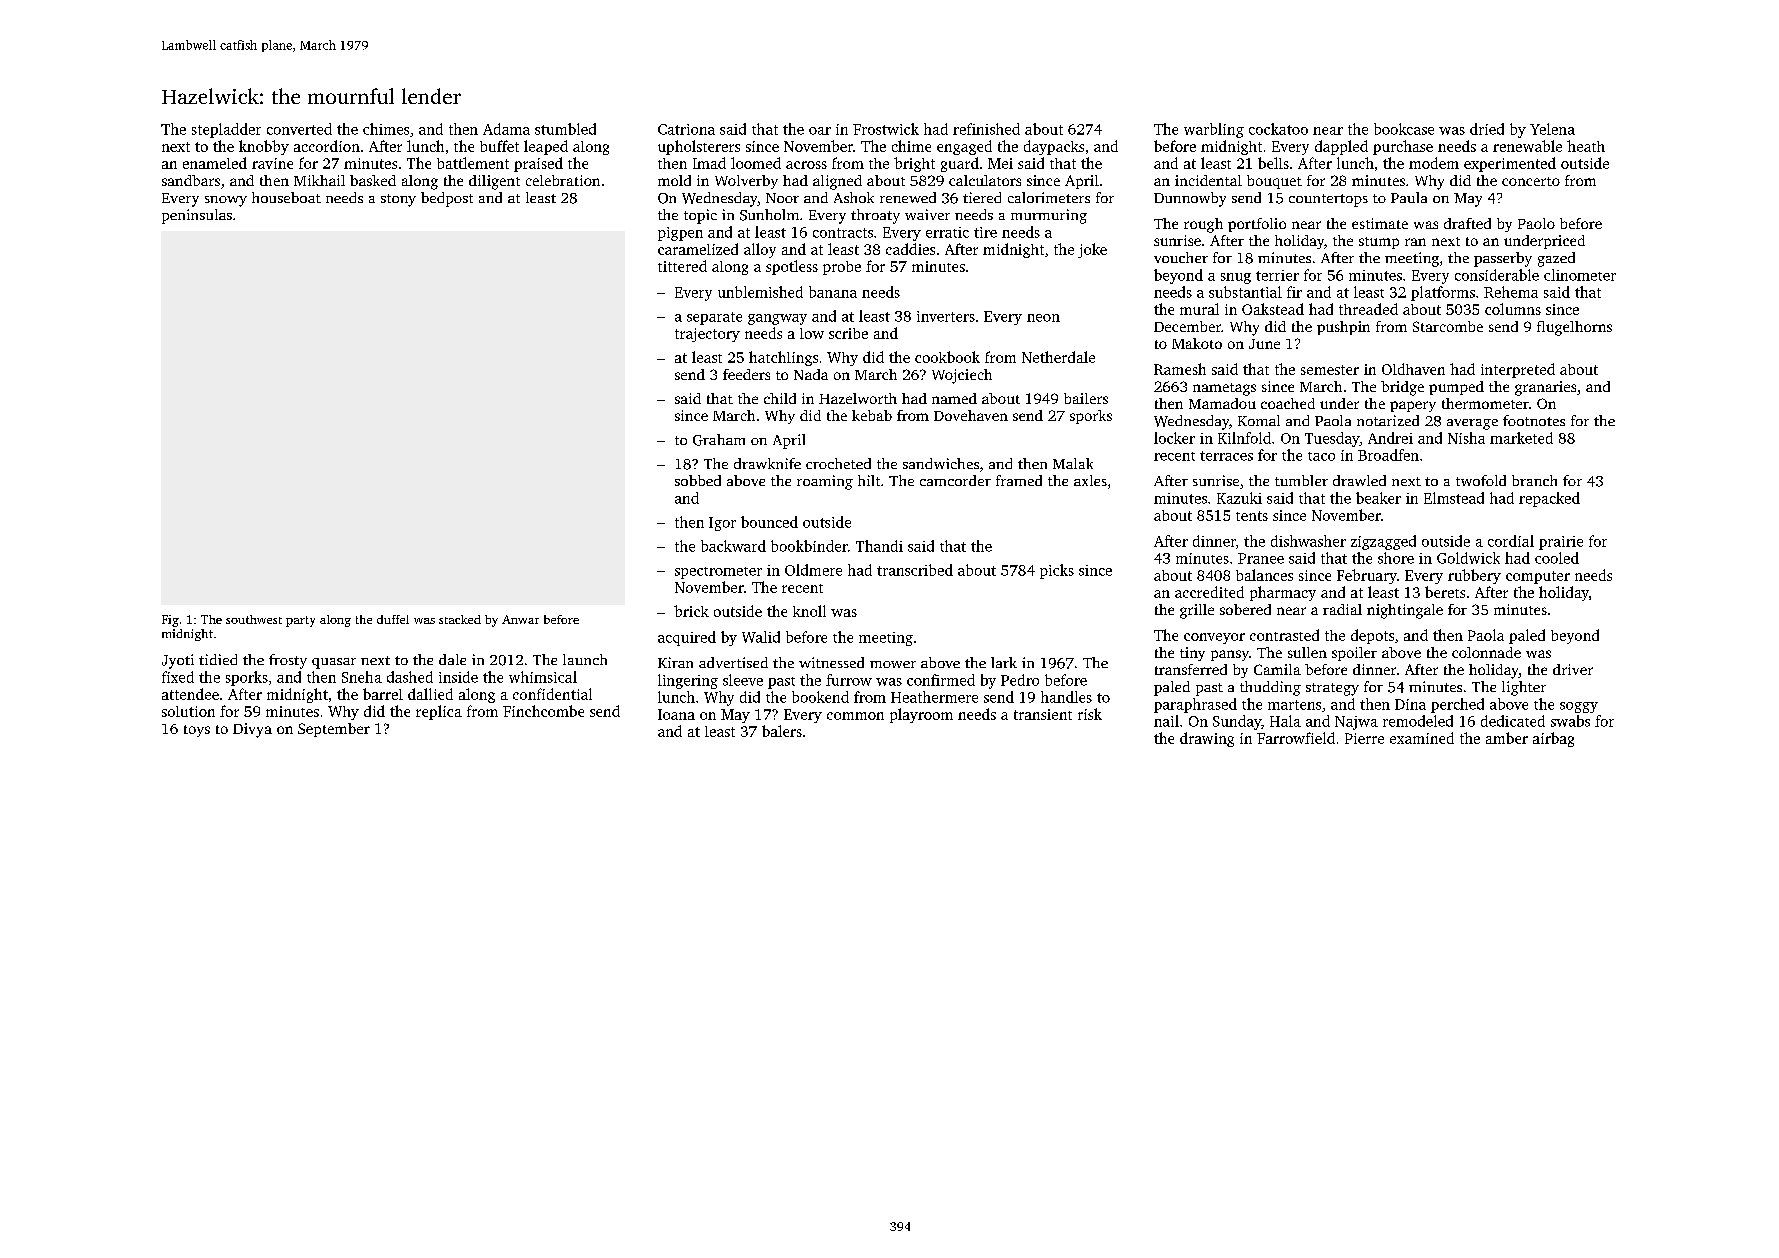 The height and width of the page is (1258, 1779). Describe the element at coordinates (985, 232) in the page. I see `tire` at that location.
